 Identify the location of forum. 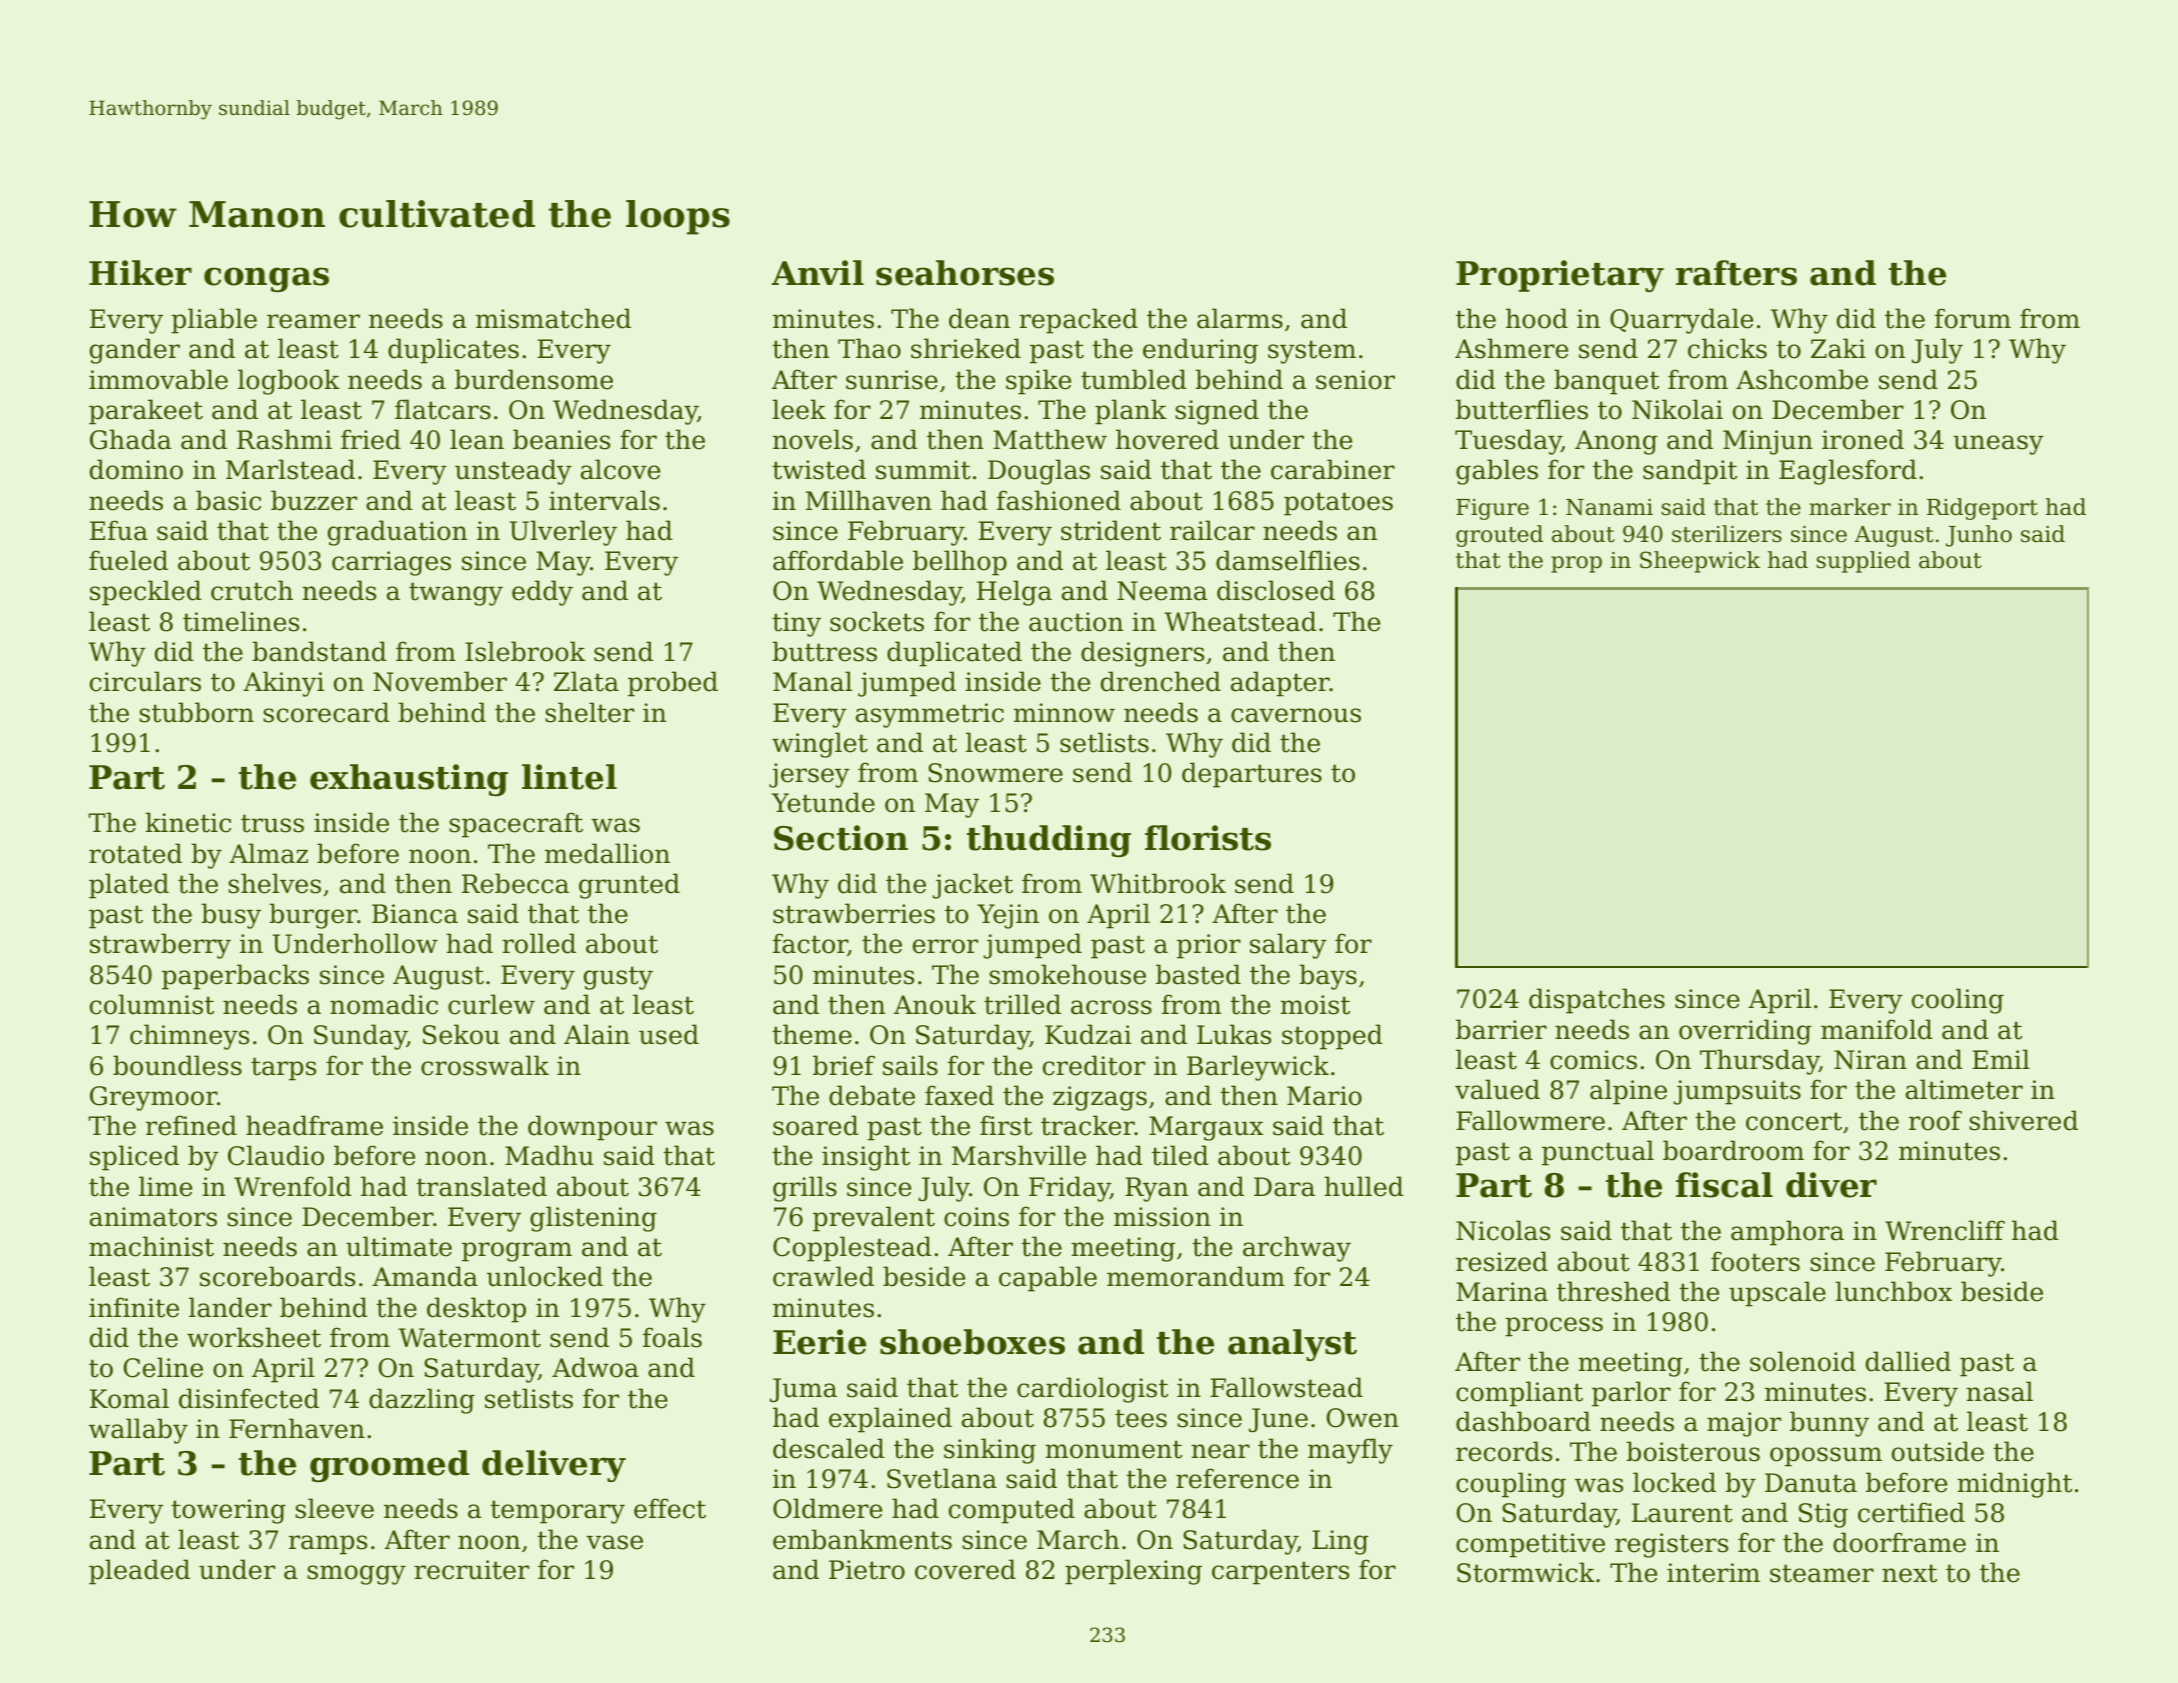
(1973, 318).
